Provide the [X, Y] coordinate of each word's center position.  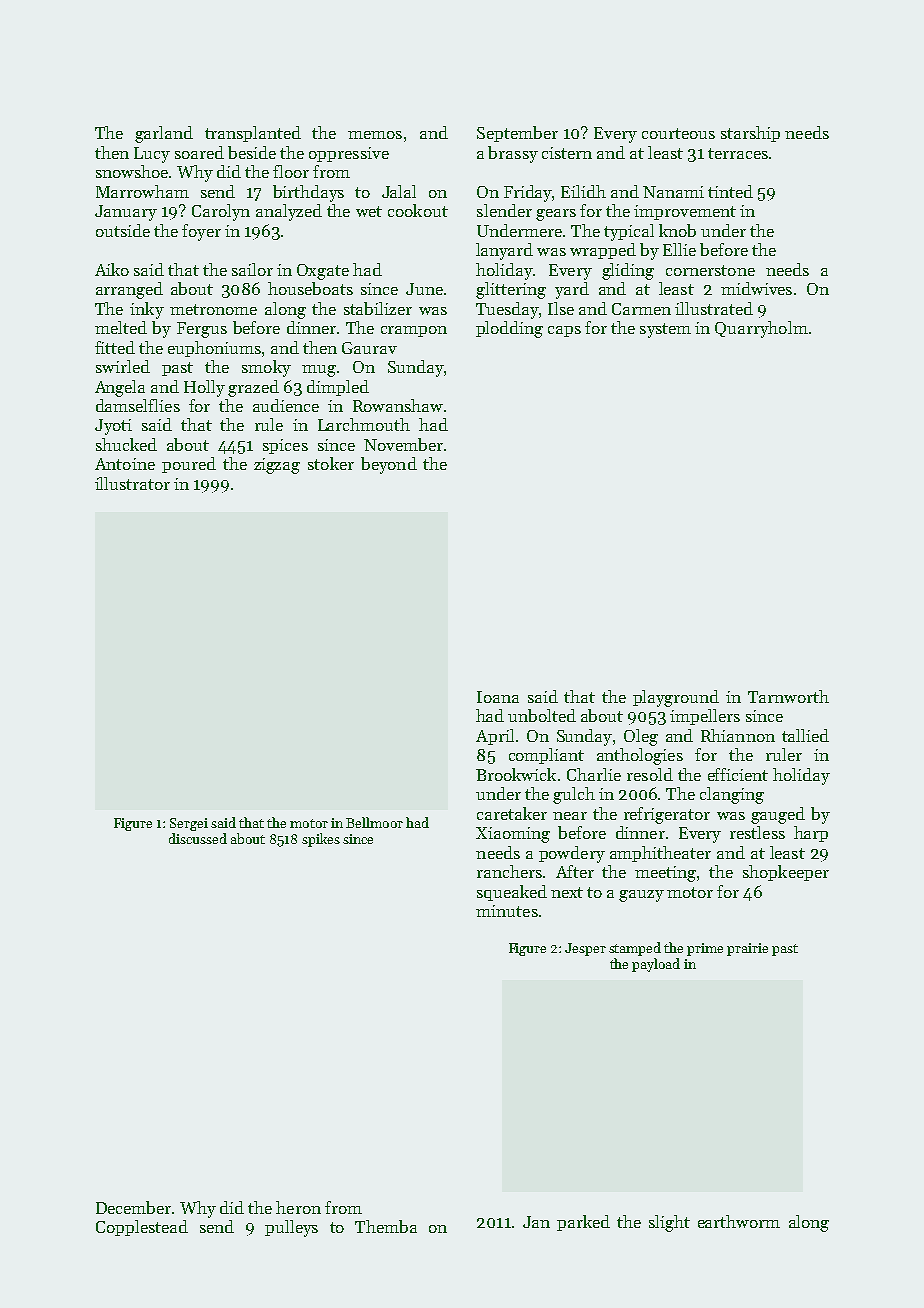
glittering [511, 290]
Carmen [641, 309]
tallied [805, 735]
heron [298, 1207]
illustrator [132, 483]
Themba [386, 1226]
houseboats [310, 288]
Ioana [498, 697]
